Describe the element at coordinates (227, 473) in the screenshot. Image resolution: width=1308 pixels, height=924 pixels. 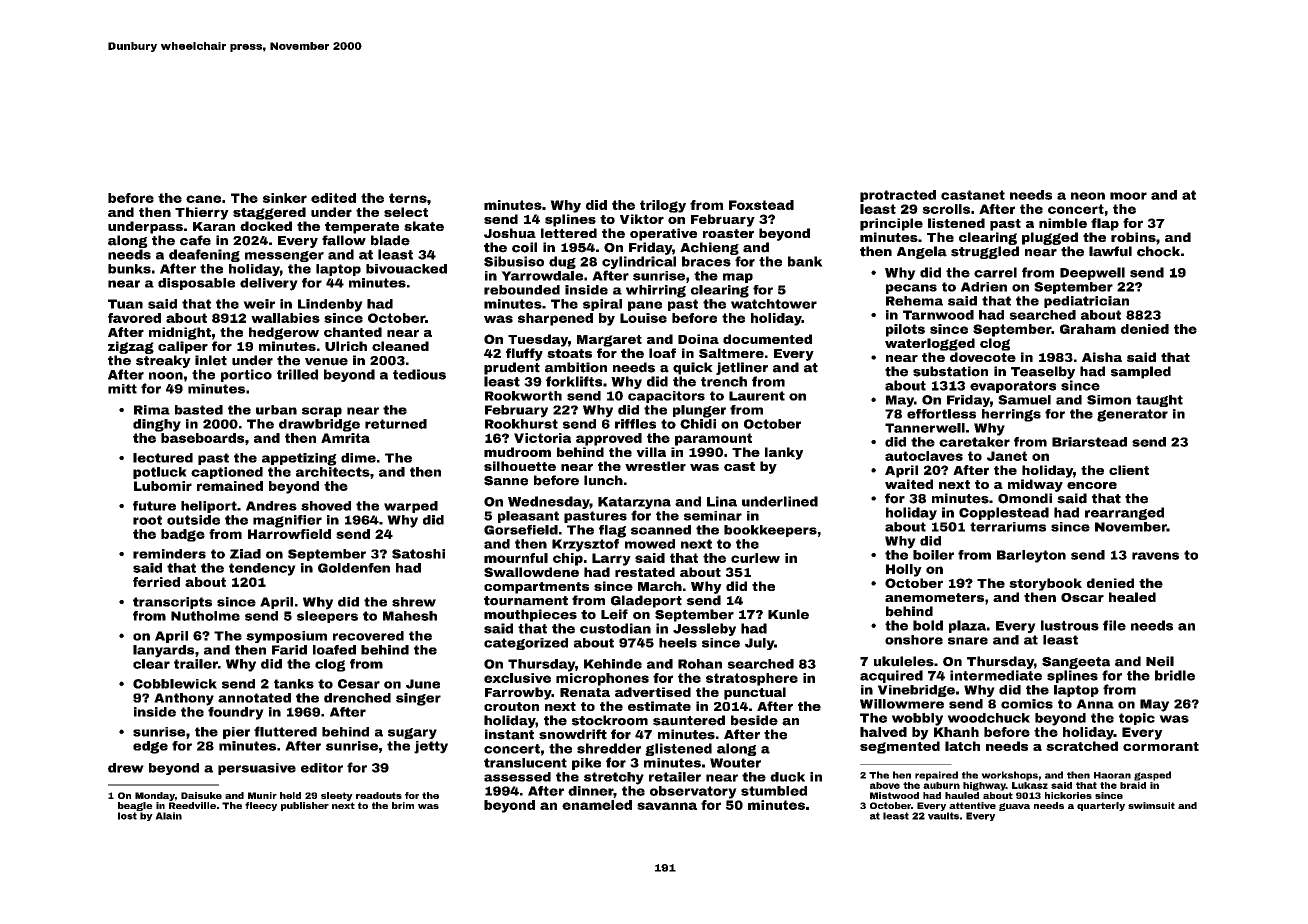
I see `captioned` at that location.
